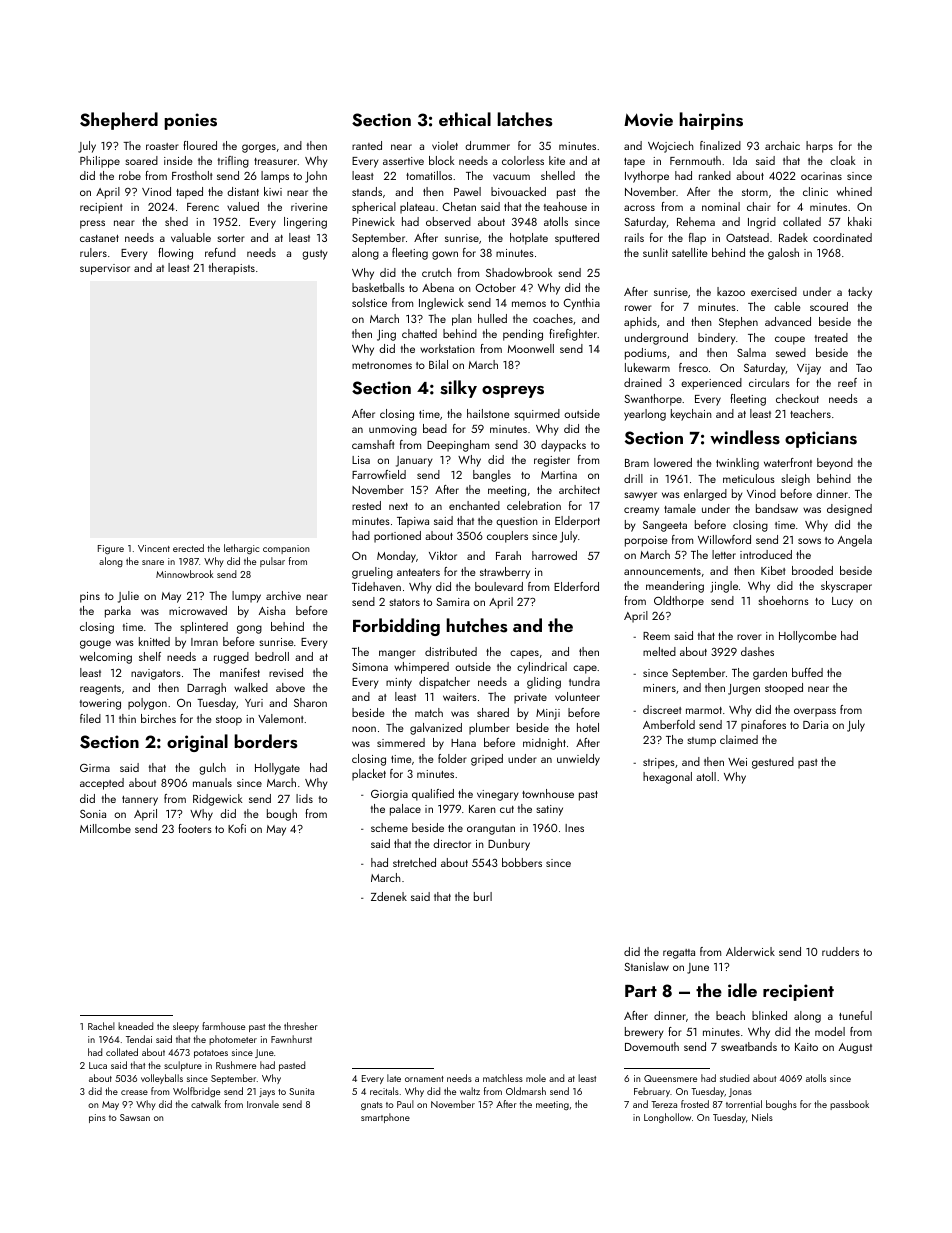 This screenshot has width=952, height=1233. I want to click on Kofi, so click(237, 828).
